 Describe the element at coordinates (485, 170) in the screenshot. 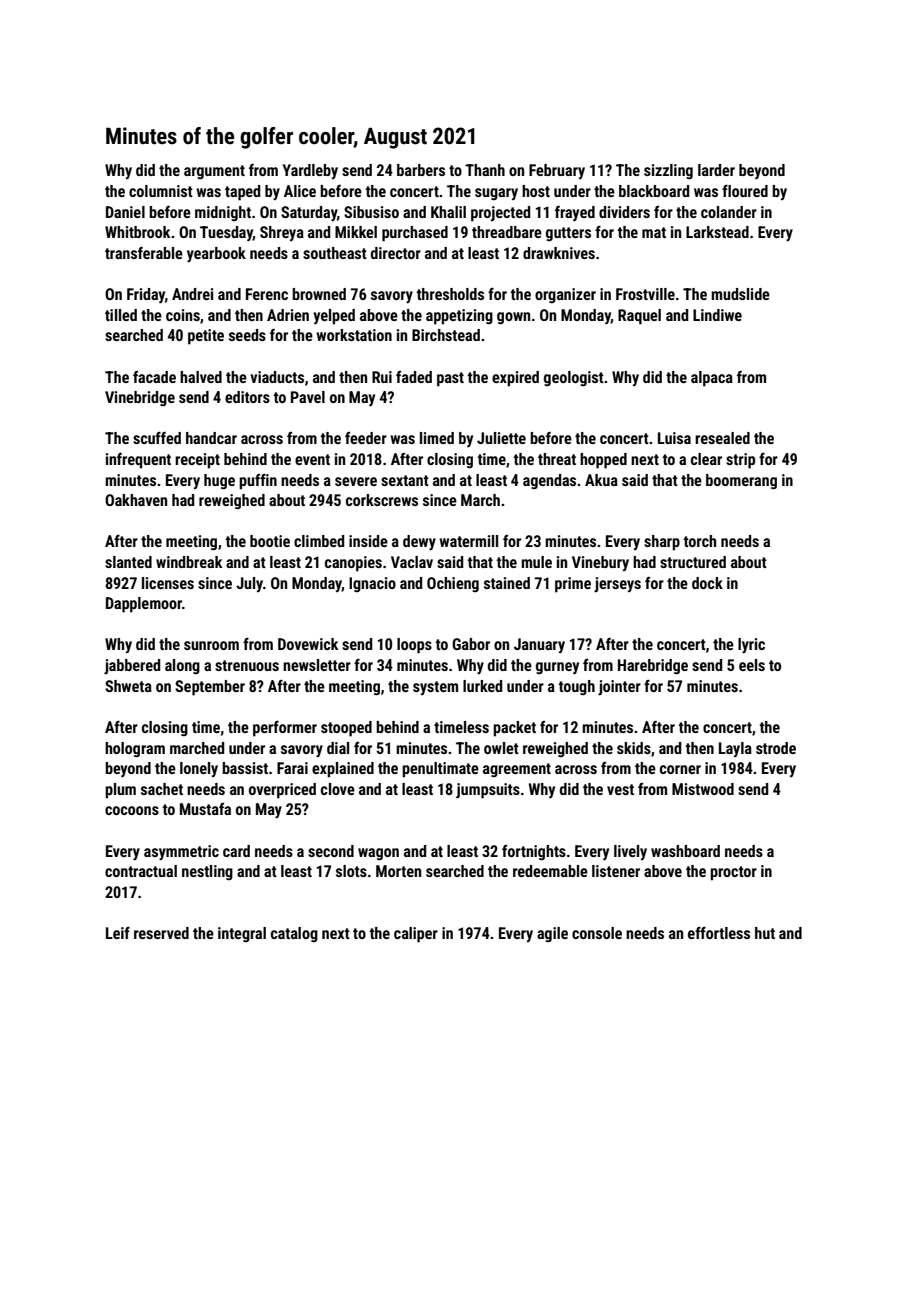

I see `Thanh` at that location.
